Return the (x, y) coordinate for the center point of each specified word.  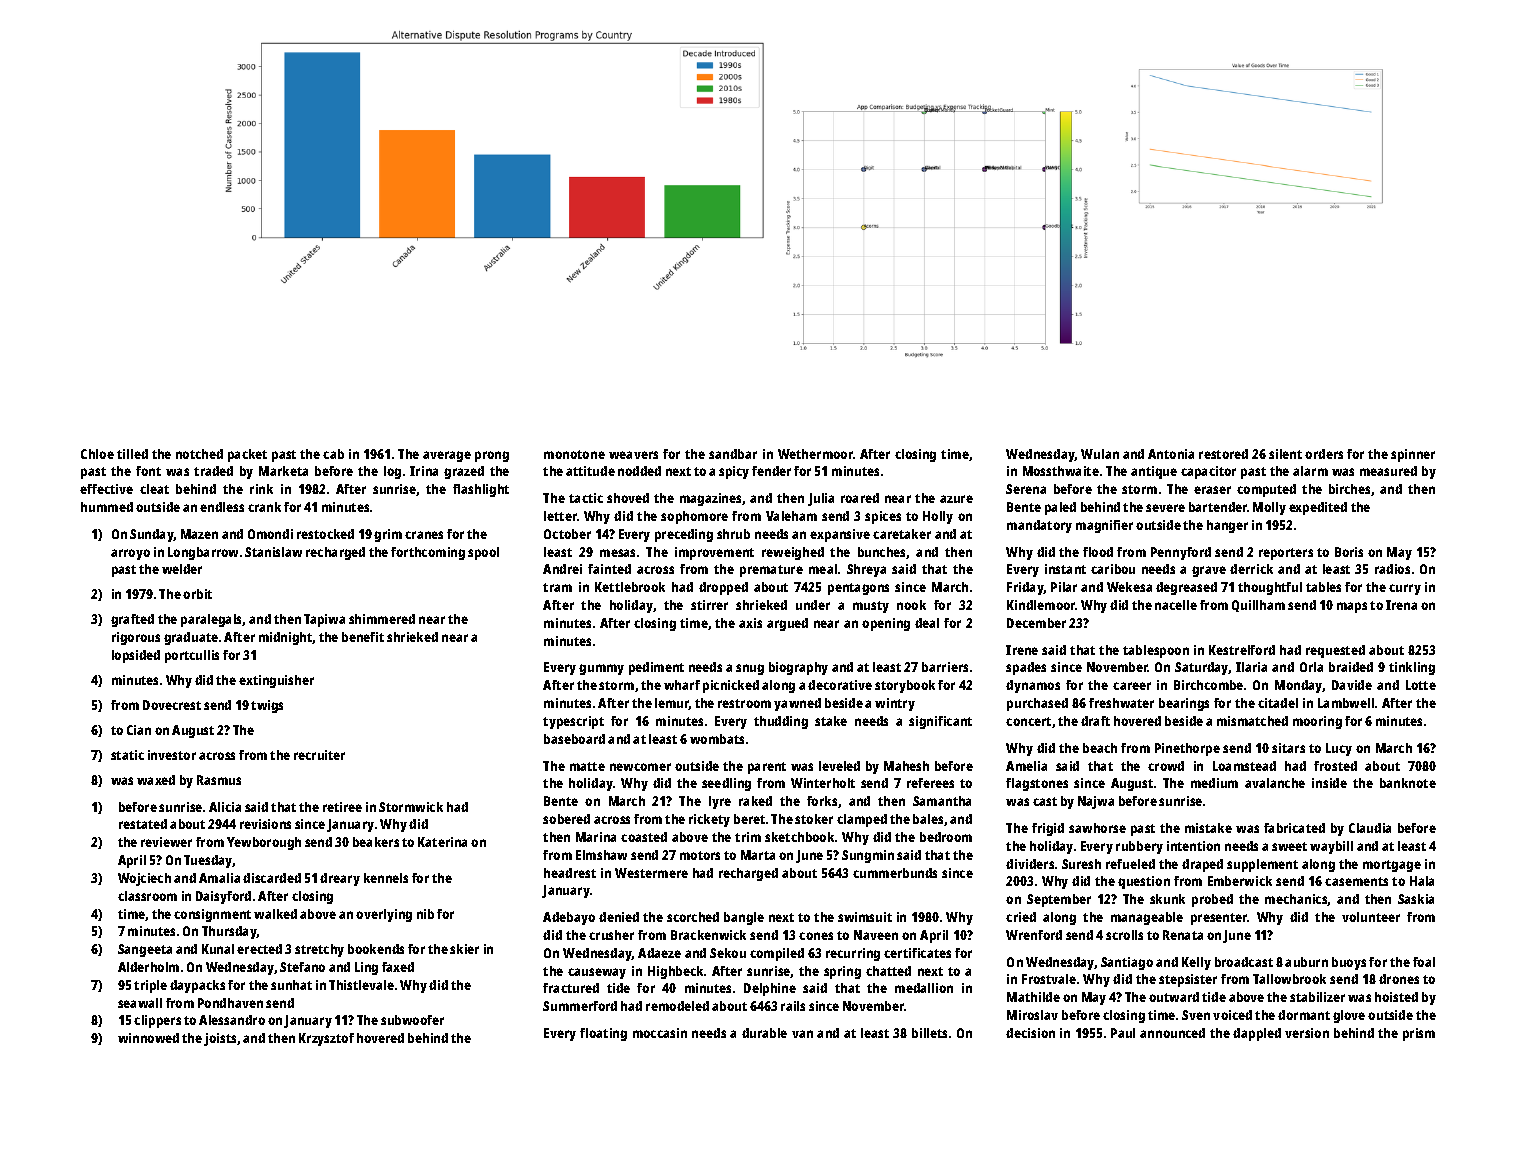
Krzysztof (326, 1039)
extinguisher (276, 681)
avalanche (1275, 783)
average (447, 456)
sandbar (733, 454)
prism (1419, 1034)
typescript (573, 722)
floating (603, 1034)
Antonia (1171, 454)
